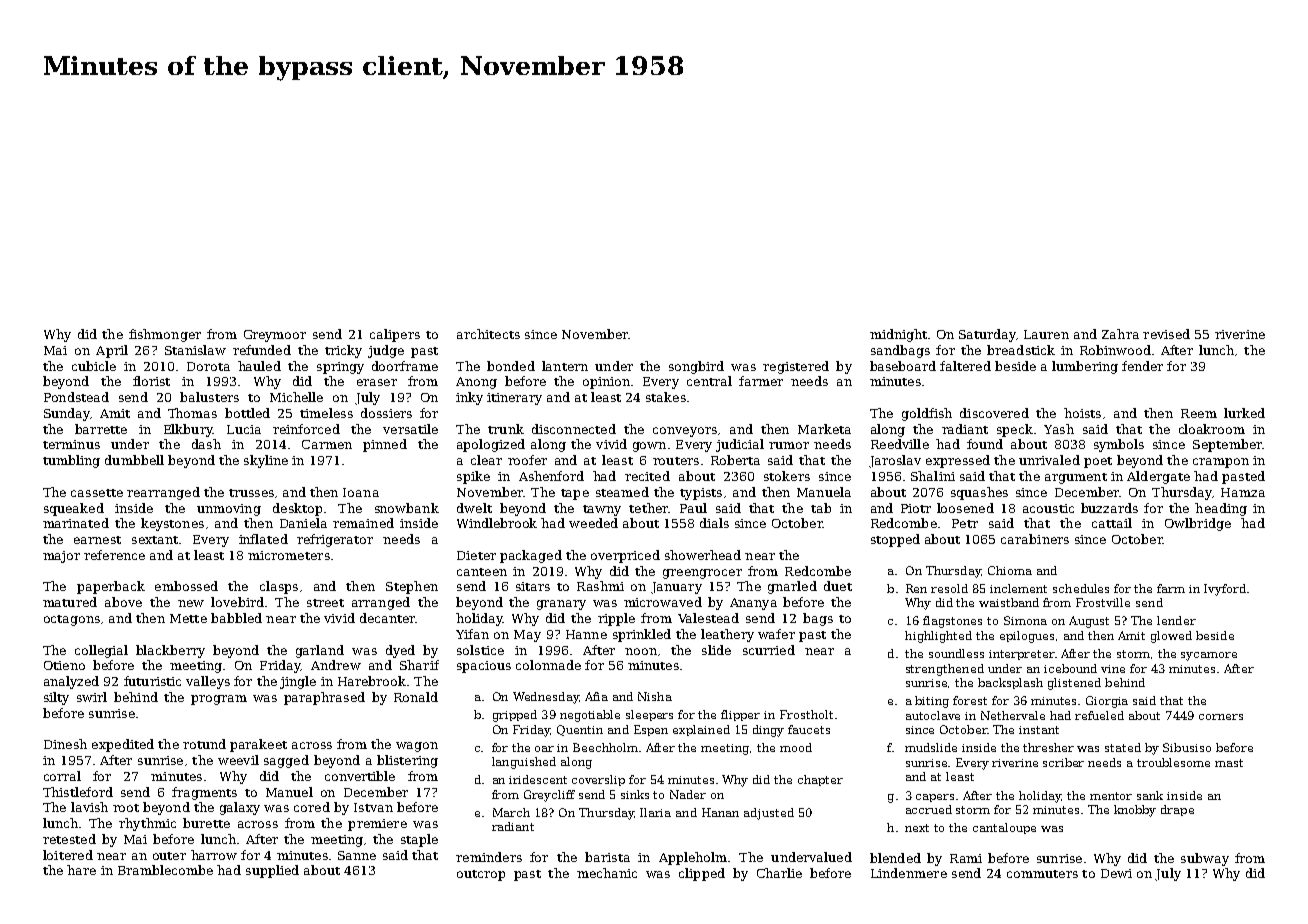 The width and height of the screenshot is (1308, 924). Describe the element at coordinates (71, 682) in the screenshot. I see `analyzed` at that location.
